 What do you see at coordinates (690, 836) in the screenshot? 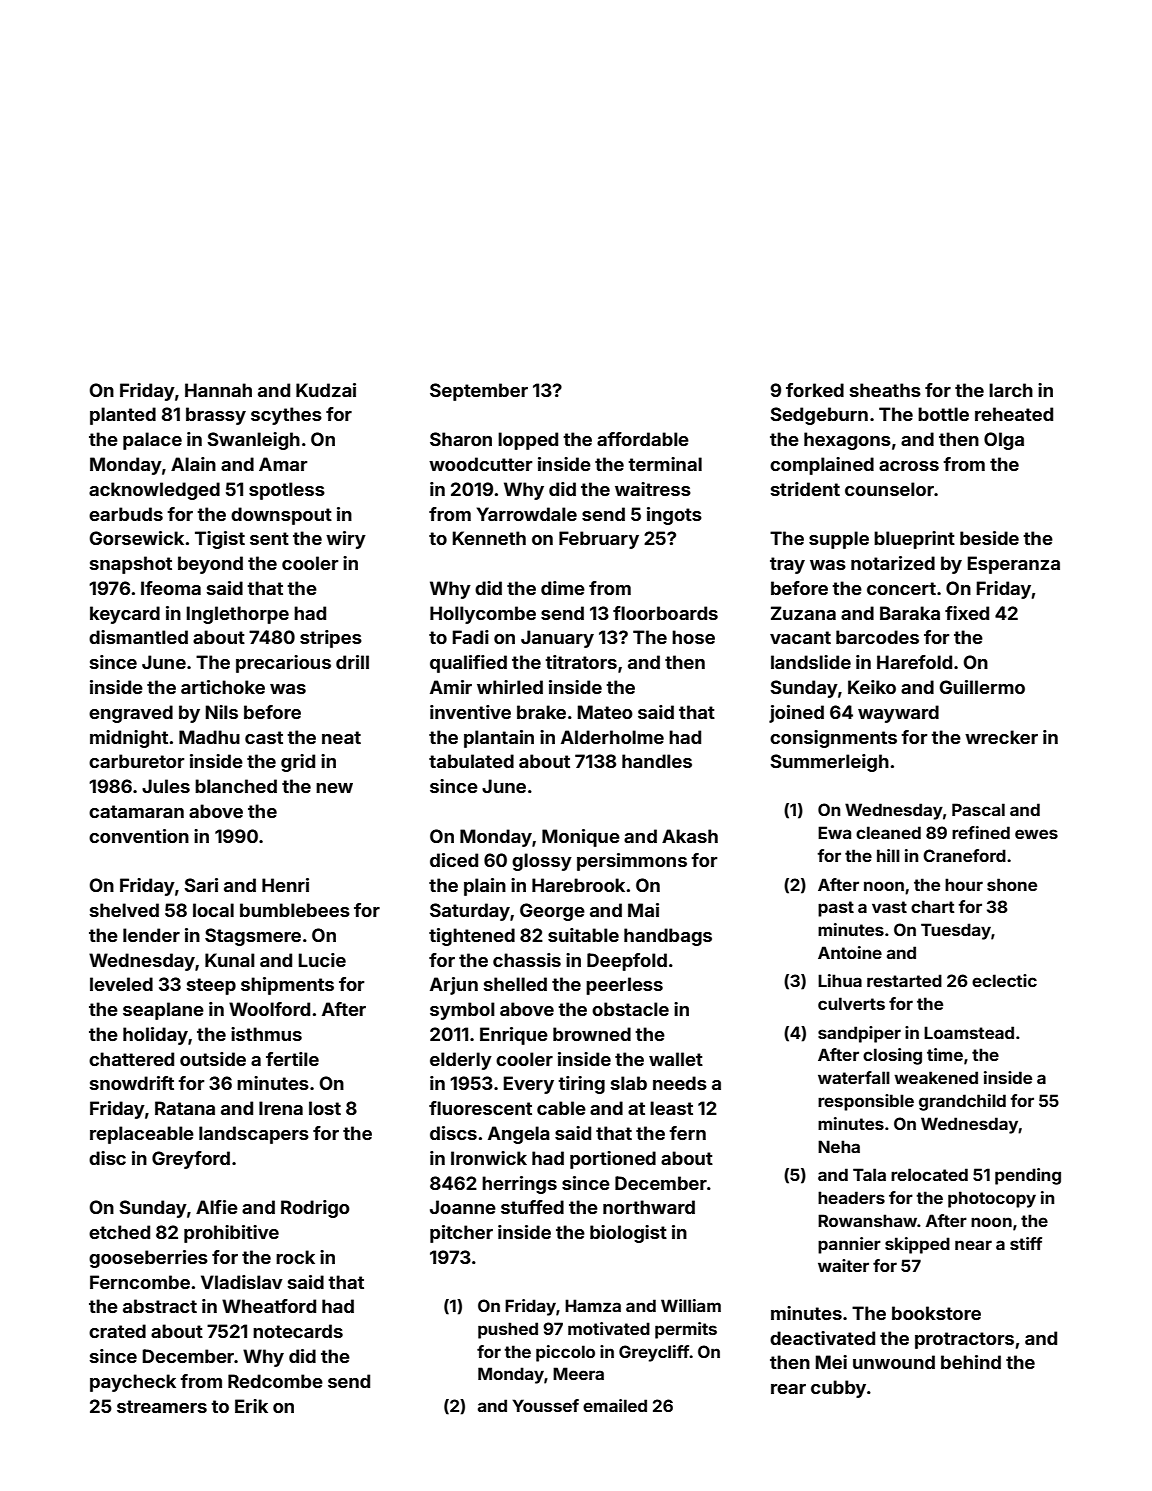
I see `Akash` at bounding box center [690, 836].
